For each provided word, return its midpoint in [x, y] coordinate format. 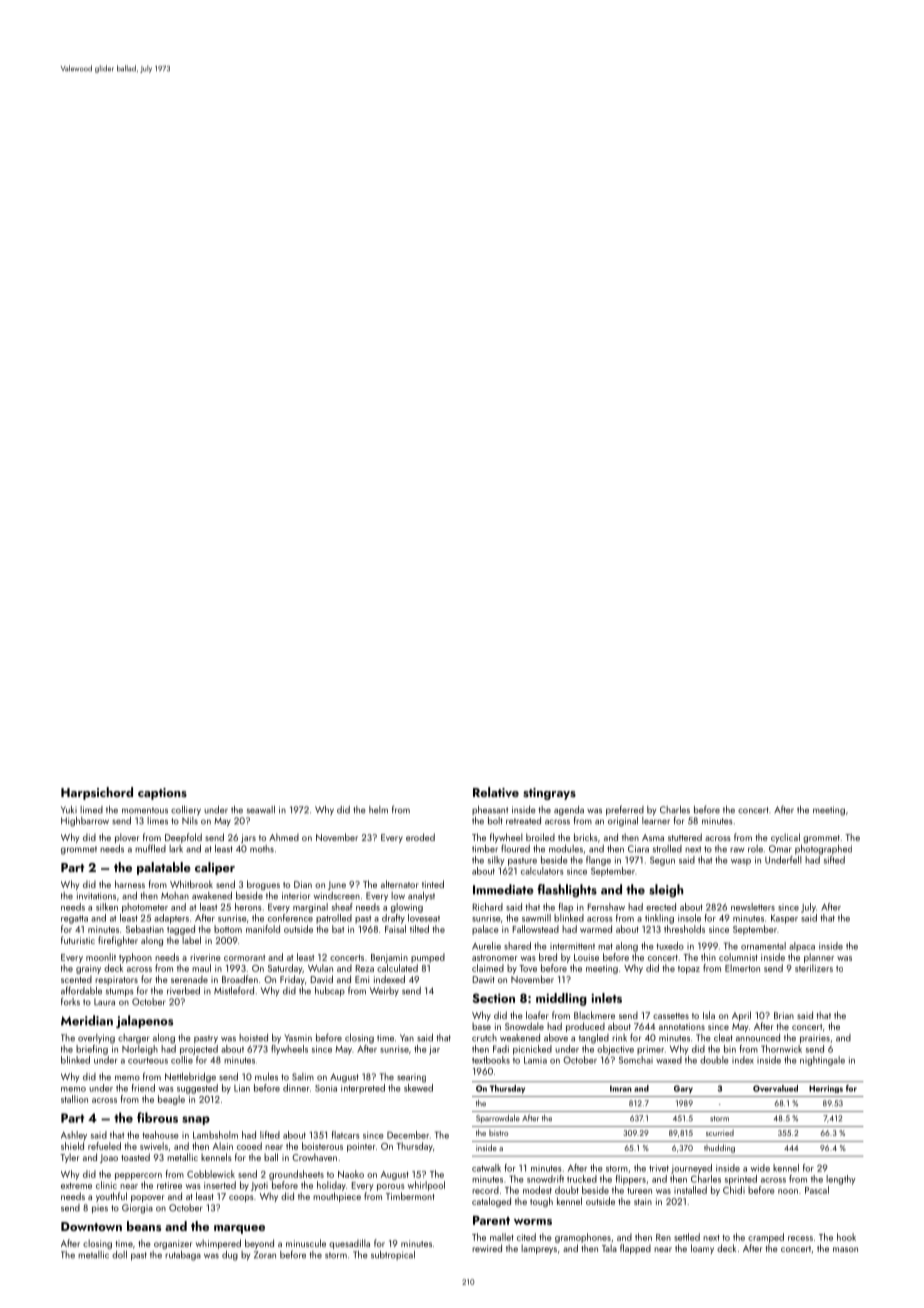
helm [378, 810]
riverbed [183, 991]
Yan [407, 1038]
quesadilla [349, 1244]
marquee [239, 1229]
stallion [74, 1099]
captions [162, 794]
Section [493, 998]
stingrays [549, 794]
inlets [606, 998]
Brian [784, 1015]
